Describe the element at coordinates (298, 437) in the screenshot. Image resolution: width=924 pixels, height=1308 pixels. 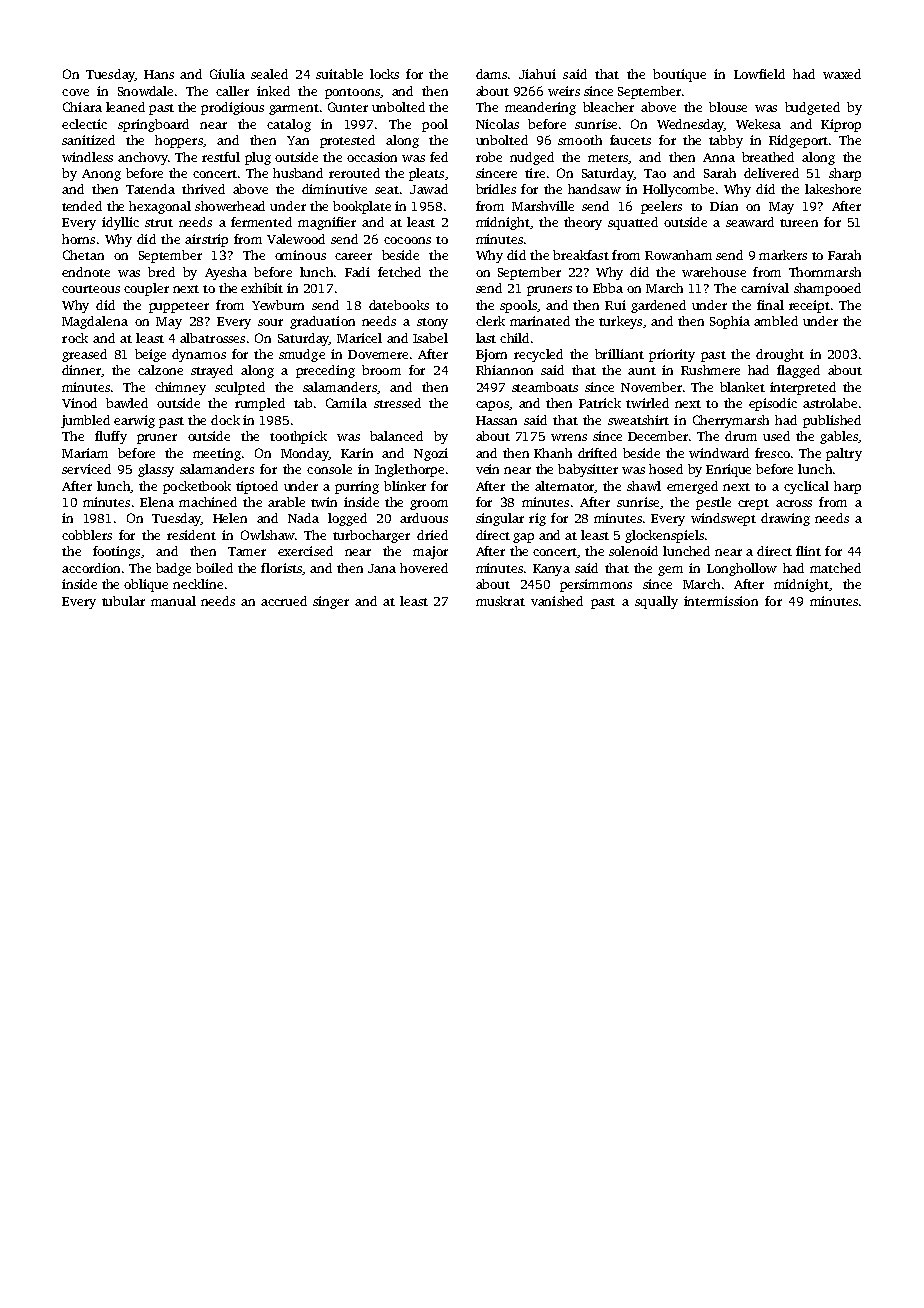
I see `toothpick` at that location.
